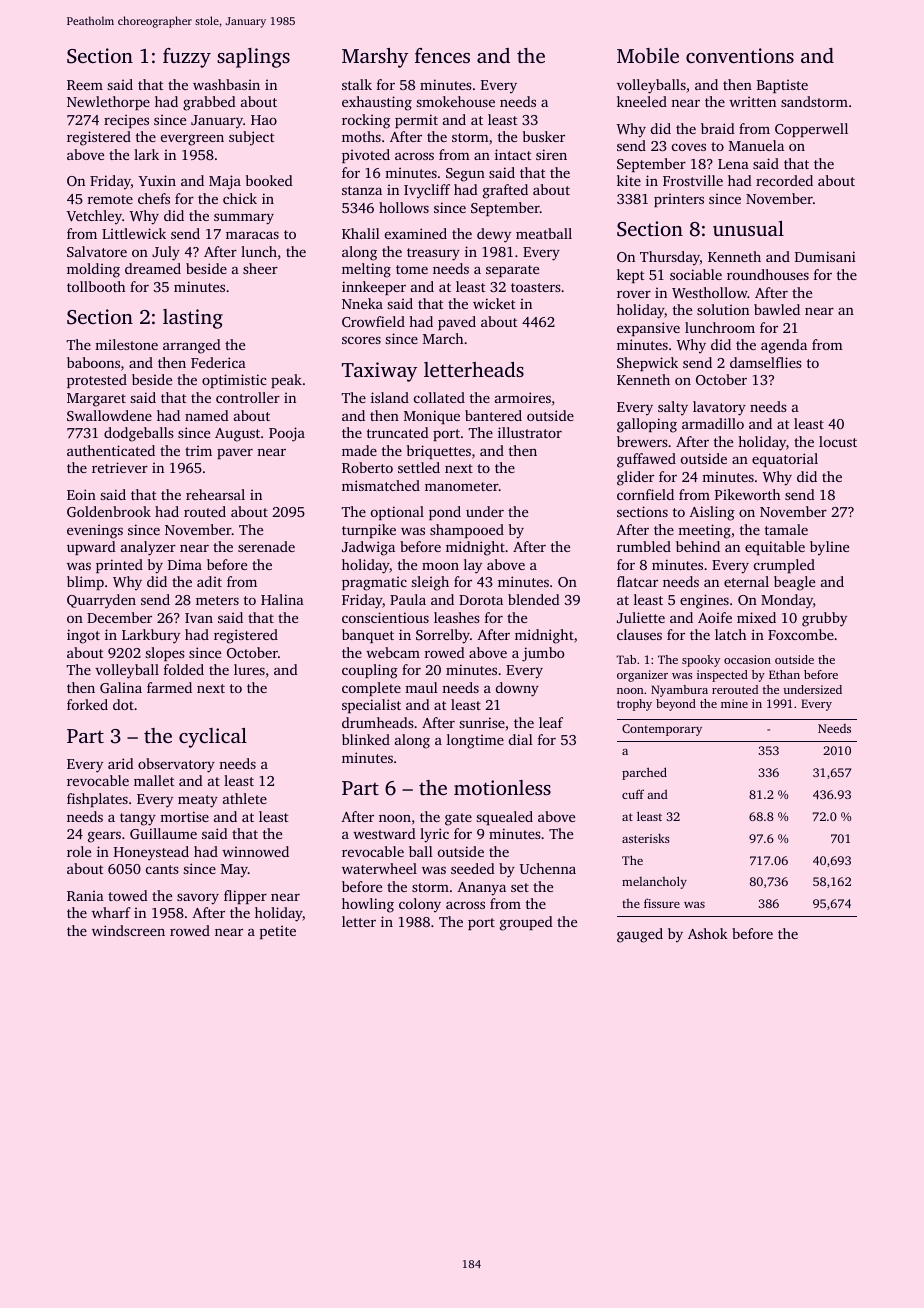  What do you see at coordinates (523, 397) in the page?
I see `armoires` at bounding box center [523, 397].
